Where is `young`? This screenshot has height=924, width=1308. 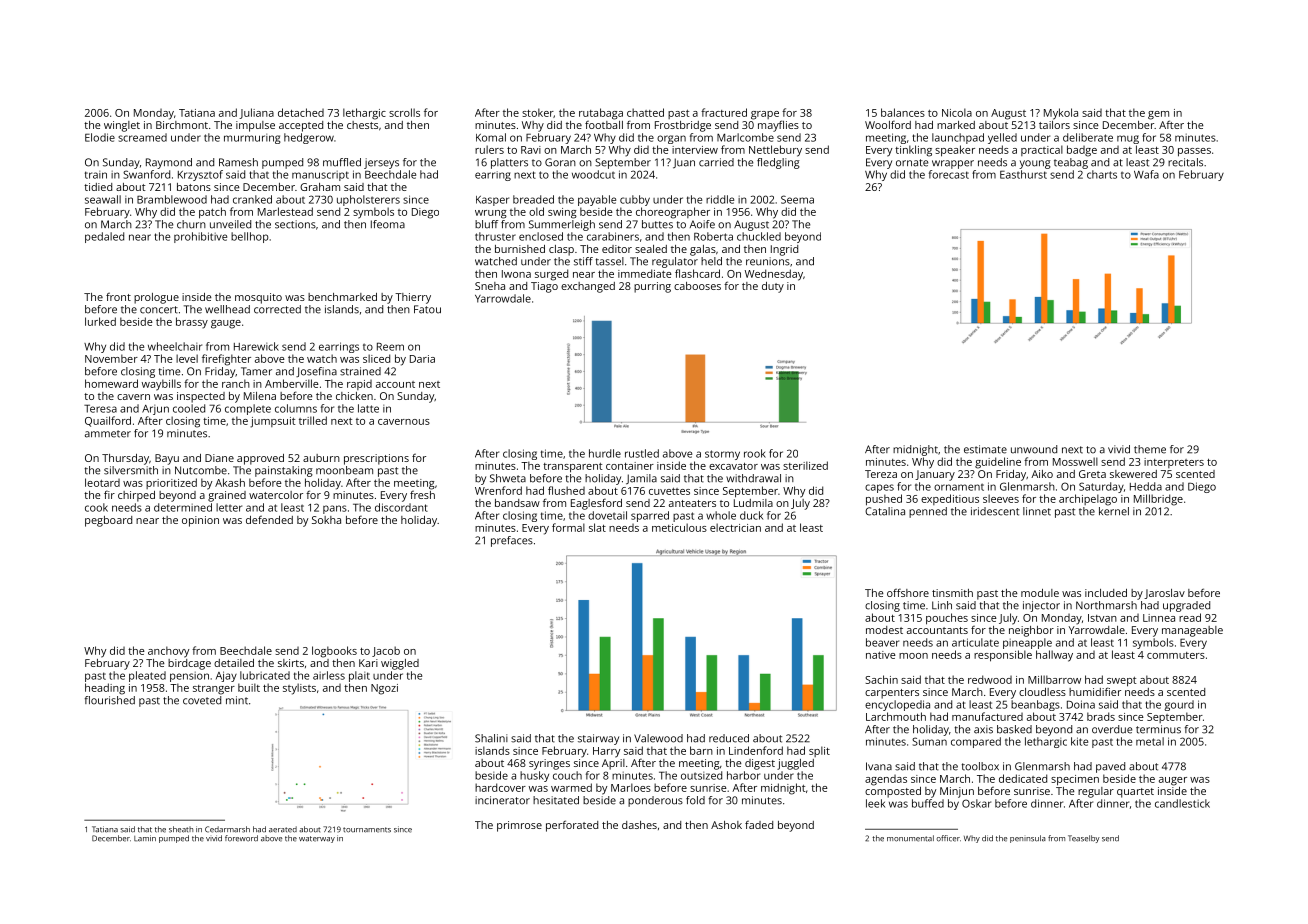 young is located at coordinates (1035, 164).
